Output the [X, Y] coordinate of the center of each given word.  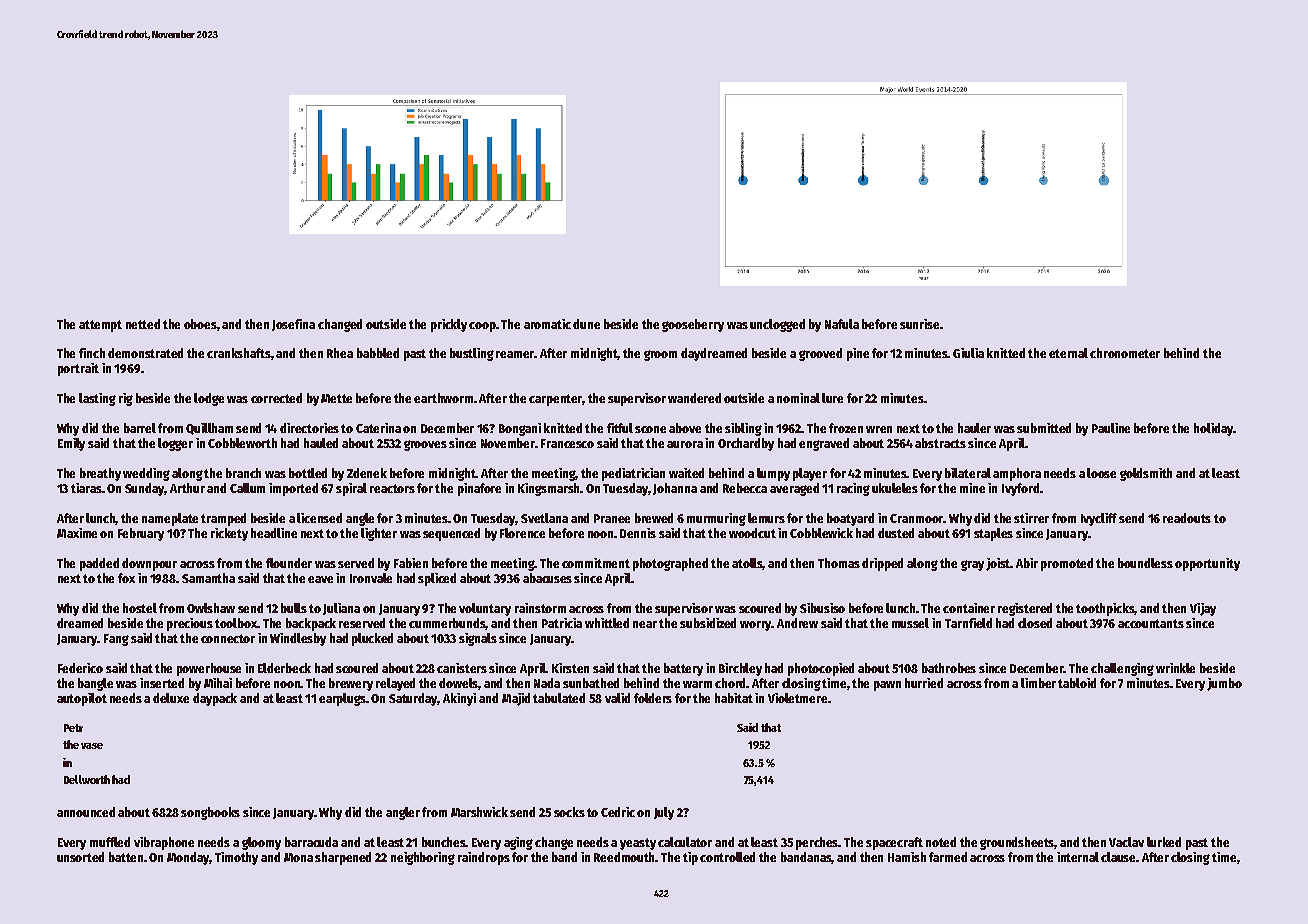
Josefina [293, 325]
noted [941, 842]
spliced [437, 579]
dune [586, 324]
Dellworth [87, 779]
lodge [209, 399]
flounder [289, 563]
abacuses [547, 578]
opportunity [1207, 564]
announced [86, 812]
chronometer [1125, 353]
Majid [516, 699]
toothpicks [1105, 609]
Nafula [842, 324]
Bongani [520, 429]
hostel [140, 608]
